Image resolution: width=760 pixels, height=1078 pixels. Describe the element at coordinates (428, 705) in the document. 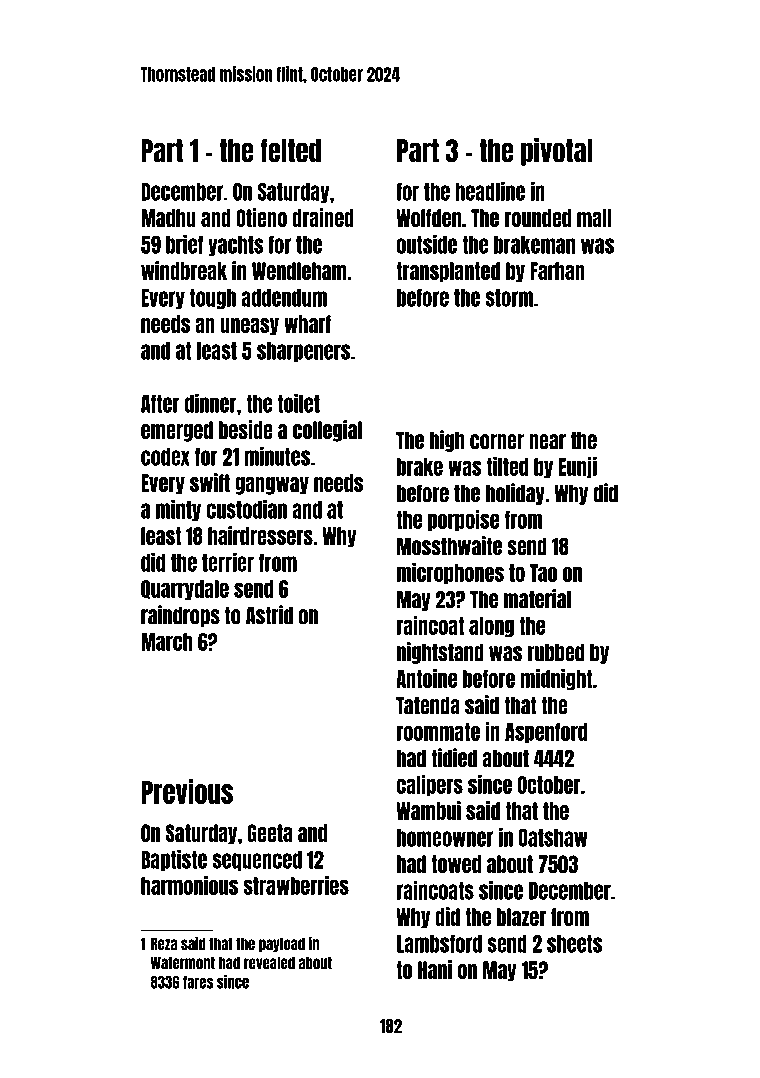

I see `Tatenda` at that location.
